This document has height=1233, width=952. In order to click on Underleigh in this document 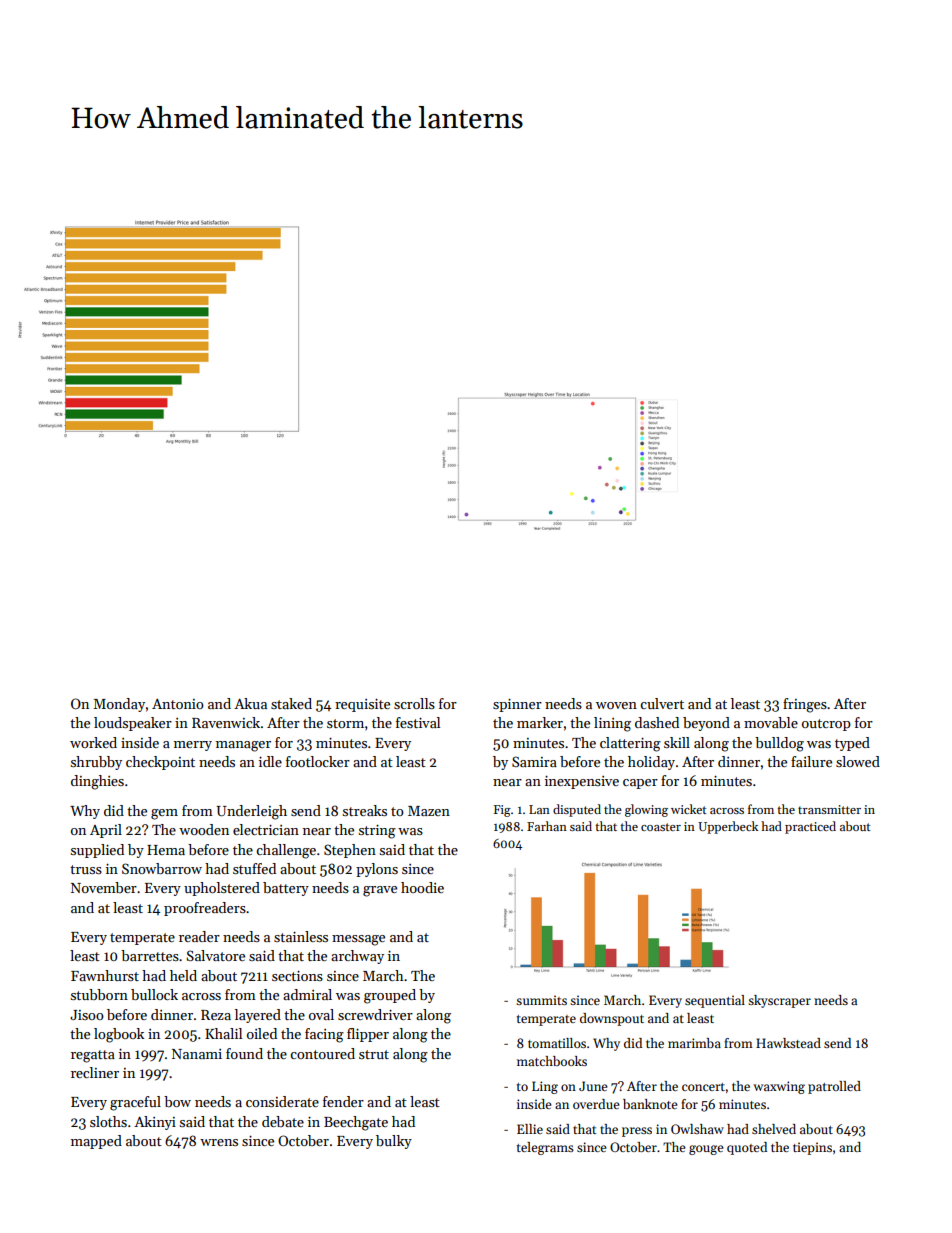, I will do `click(251, 812)`.
